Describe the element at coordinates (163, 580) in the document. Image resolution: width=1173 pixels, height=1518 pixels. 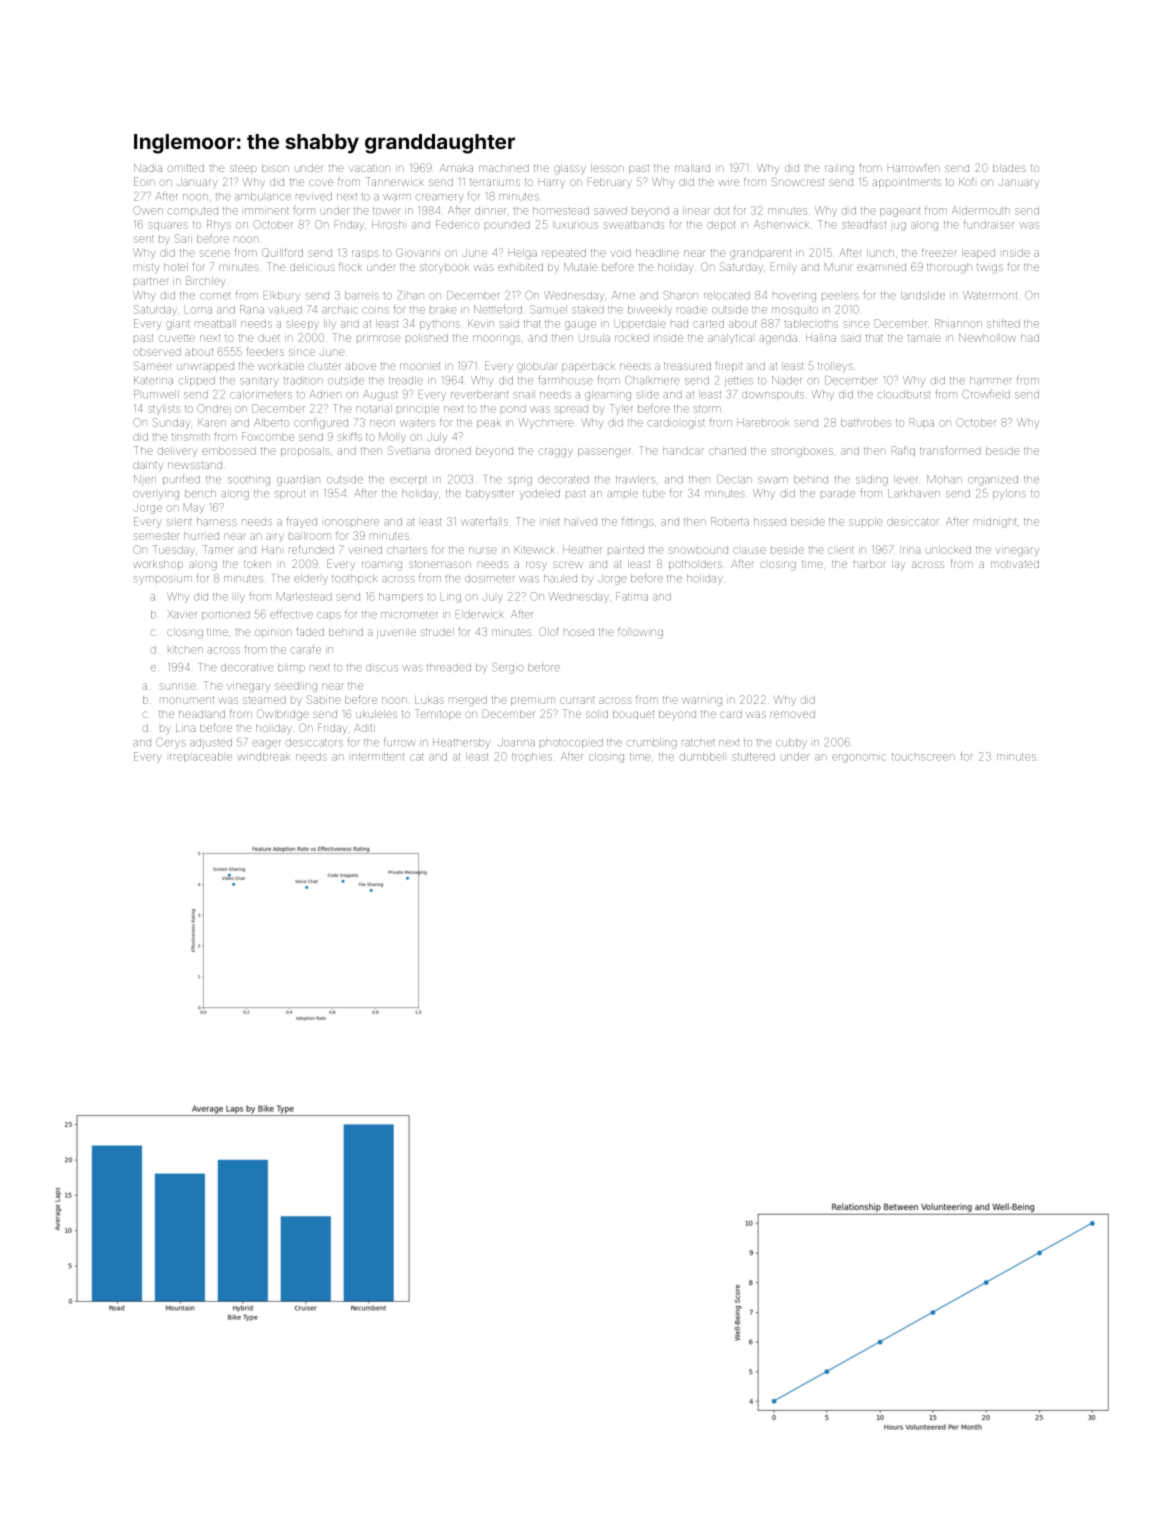
I see `symposium` at that location.
